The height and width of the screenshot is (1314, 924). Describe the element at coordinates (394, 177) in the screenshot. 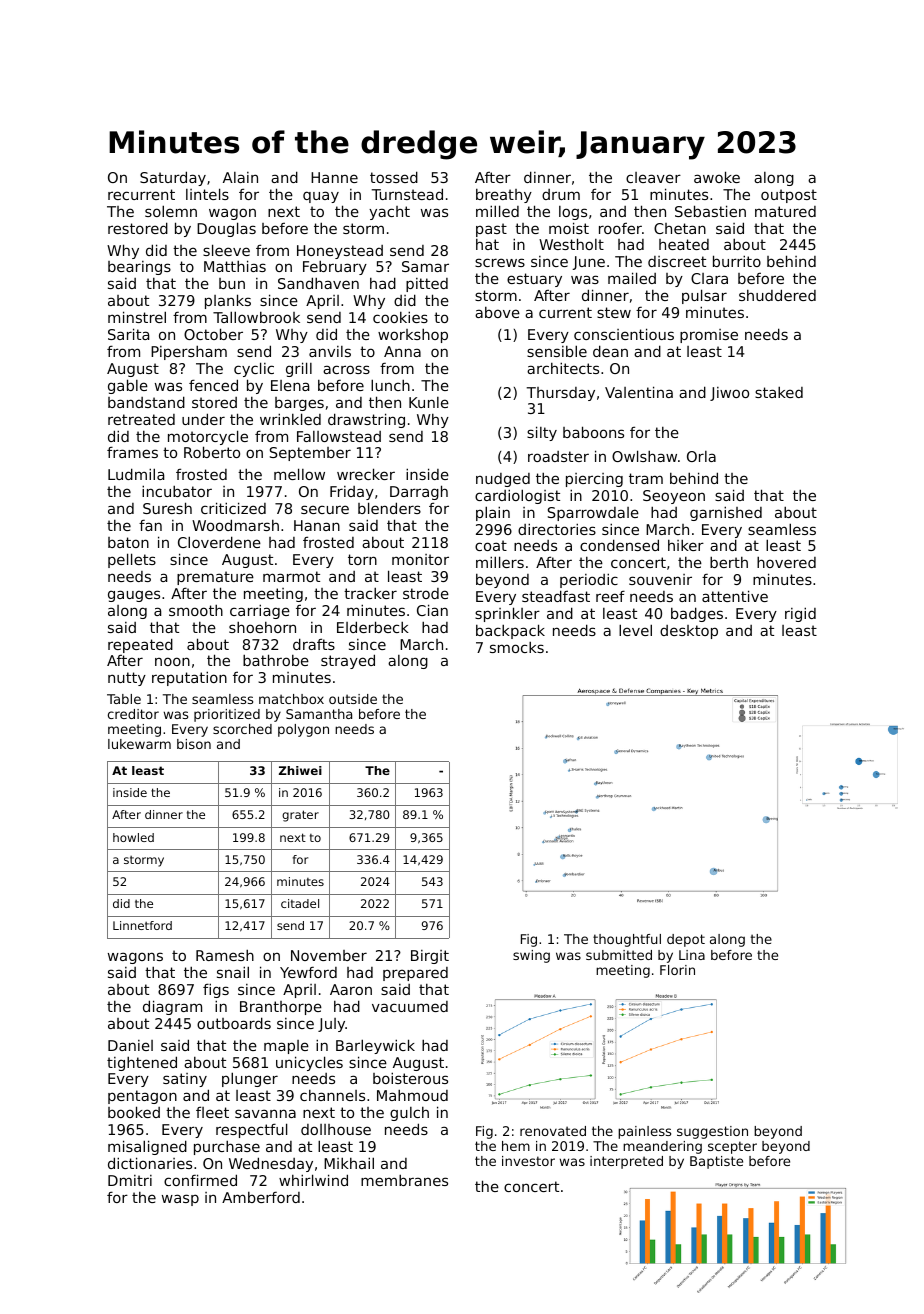

I see `tossed` at that location.
